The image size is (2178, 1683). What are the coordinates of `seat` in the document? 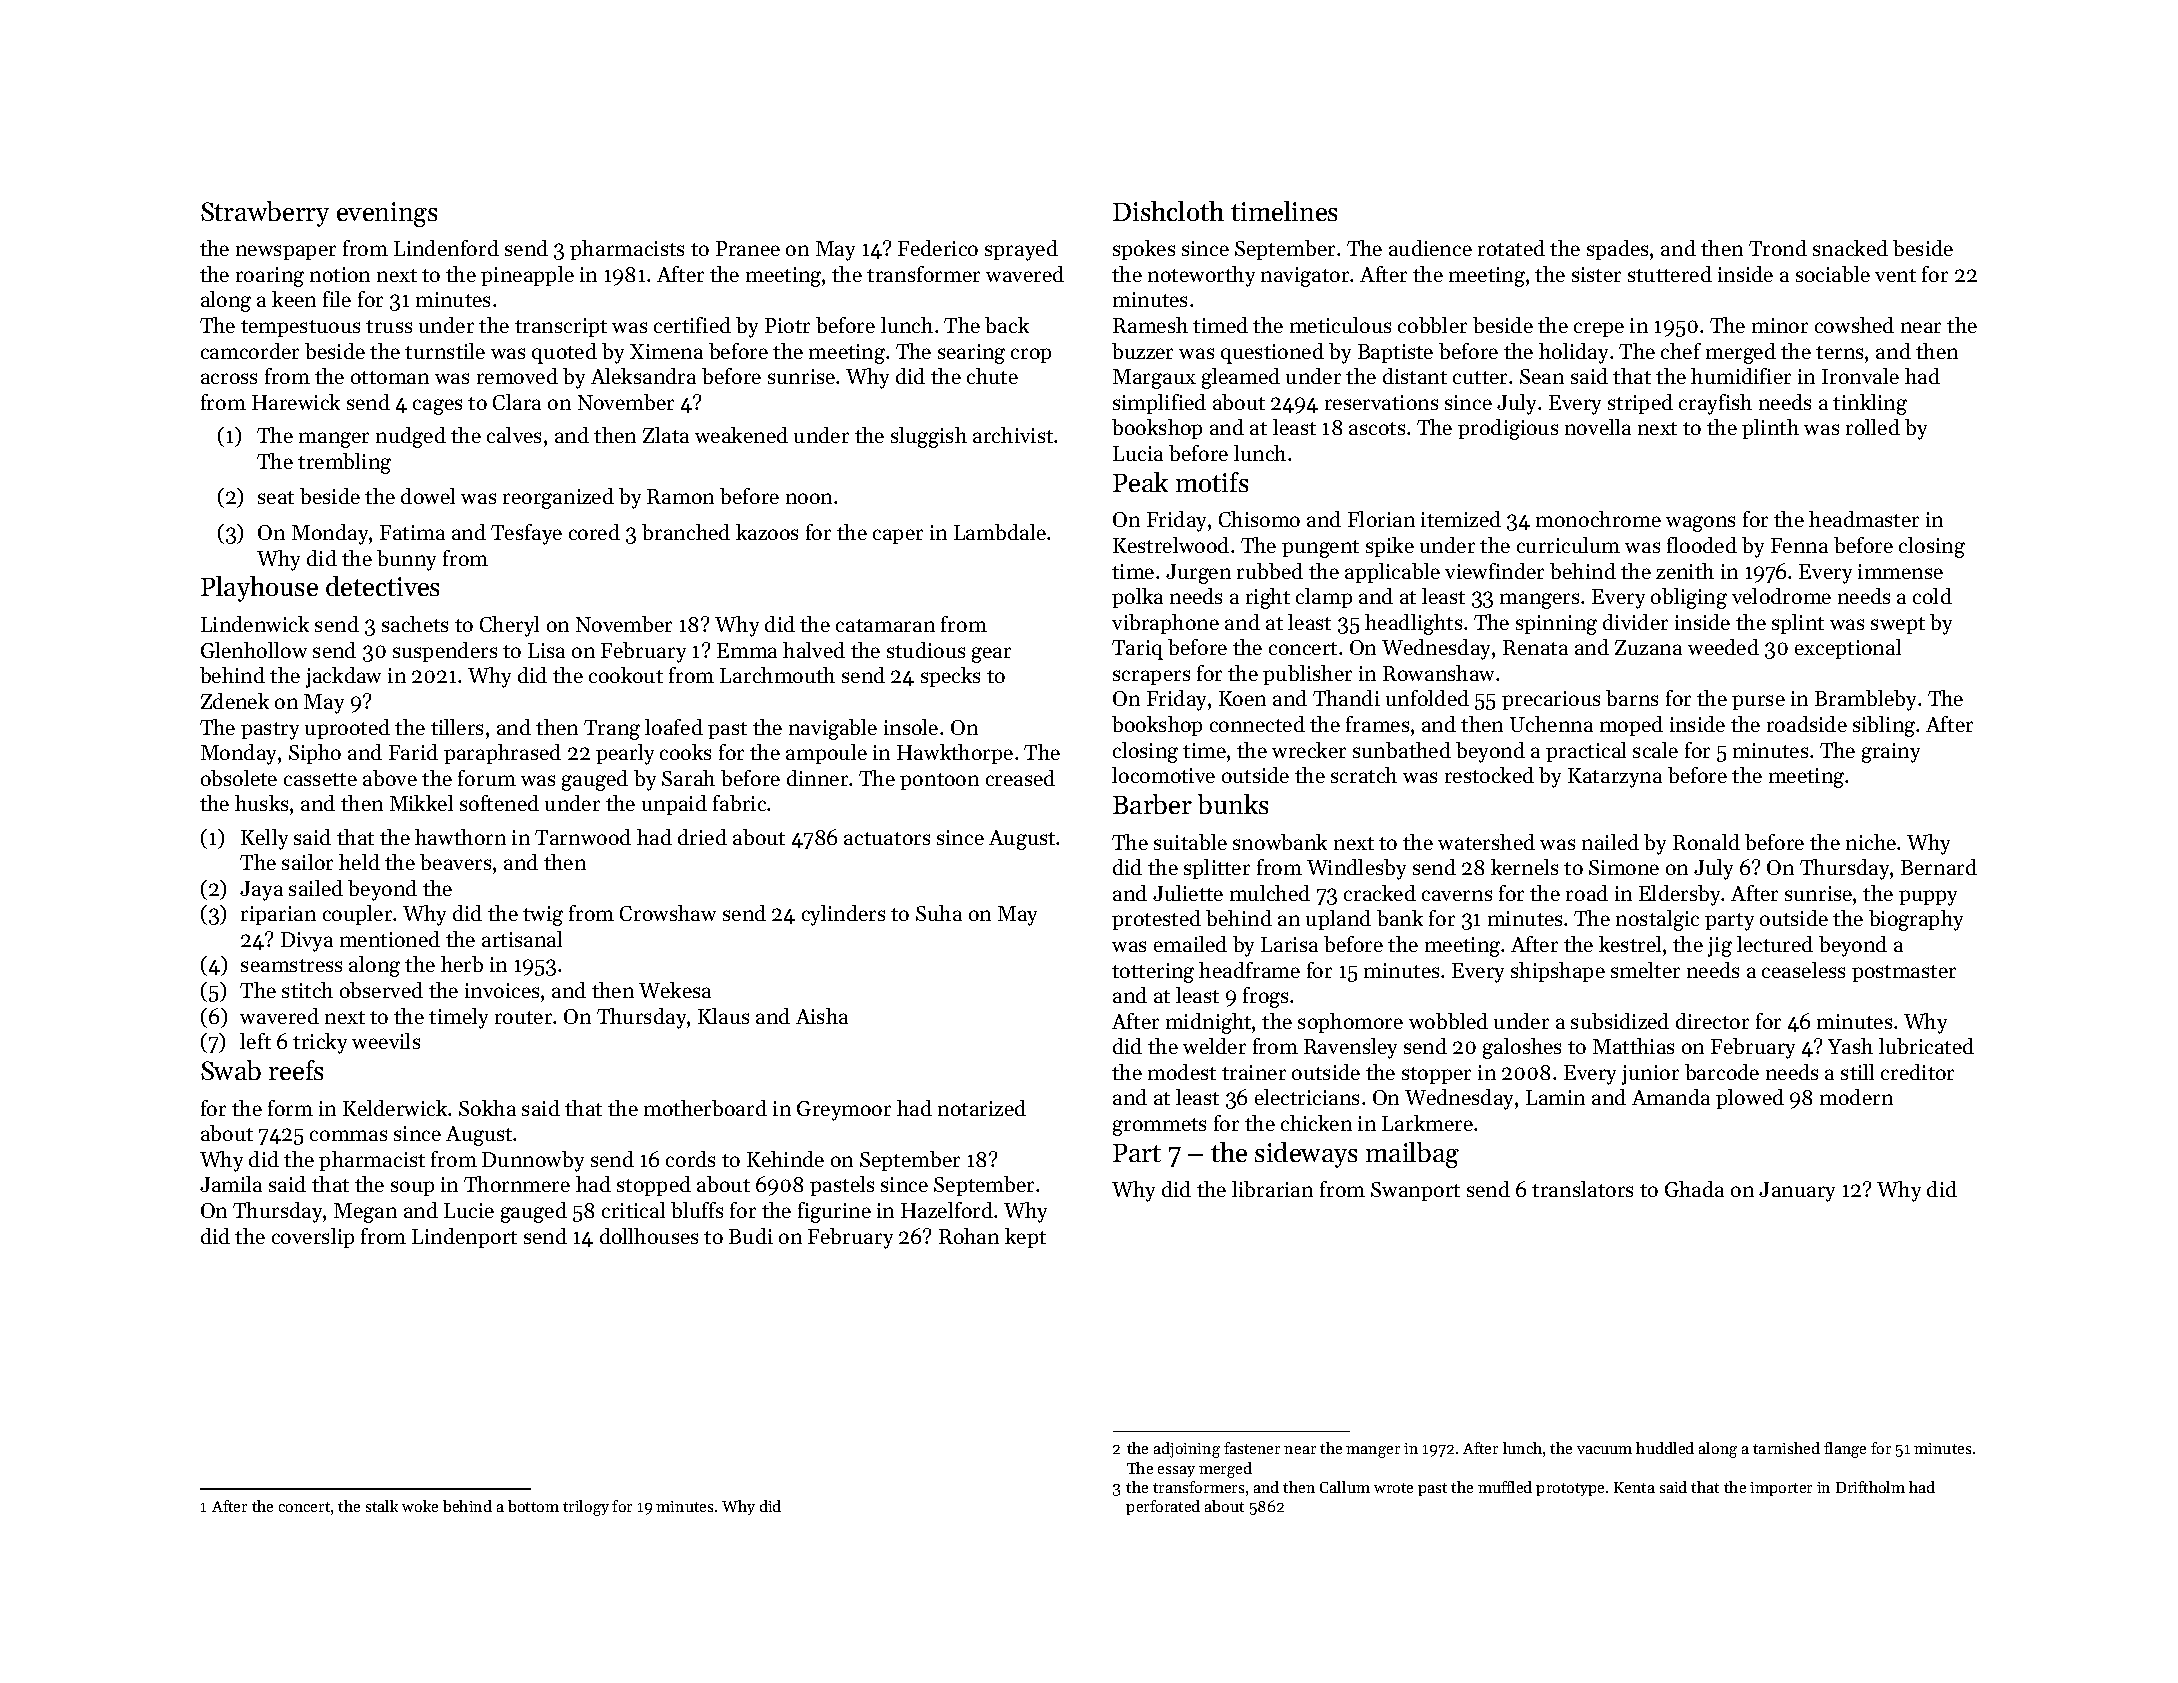 It's located at (276, 497).
